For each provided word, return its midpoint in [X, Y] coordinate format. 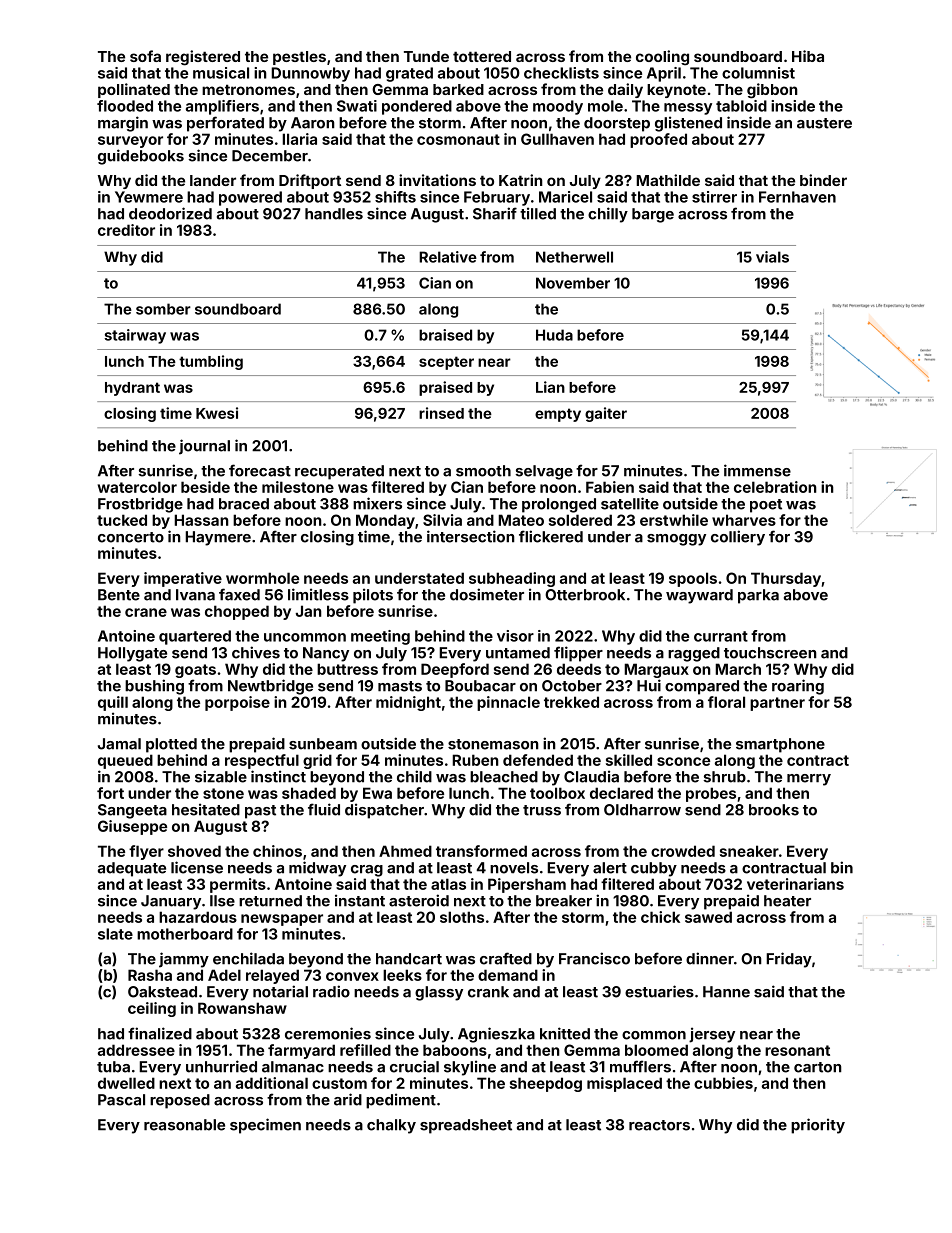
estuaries [659, 991]
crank [488, 992]
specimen [265, 1126]
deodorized [170, 213]
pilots [373, 596]
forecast [260, 470]
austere [824, 123]
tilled [538, 213]
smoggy [676, 540]
